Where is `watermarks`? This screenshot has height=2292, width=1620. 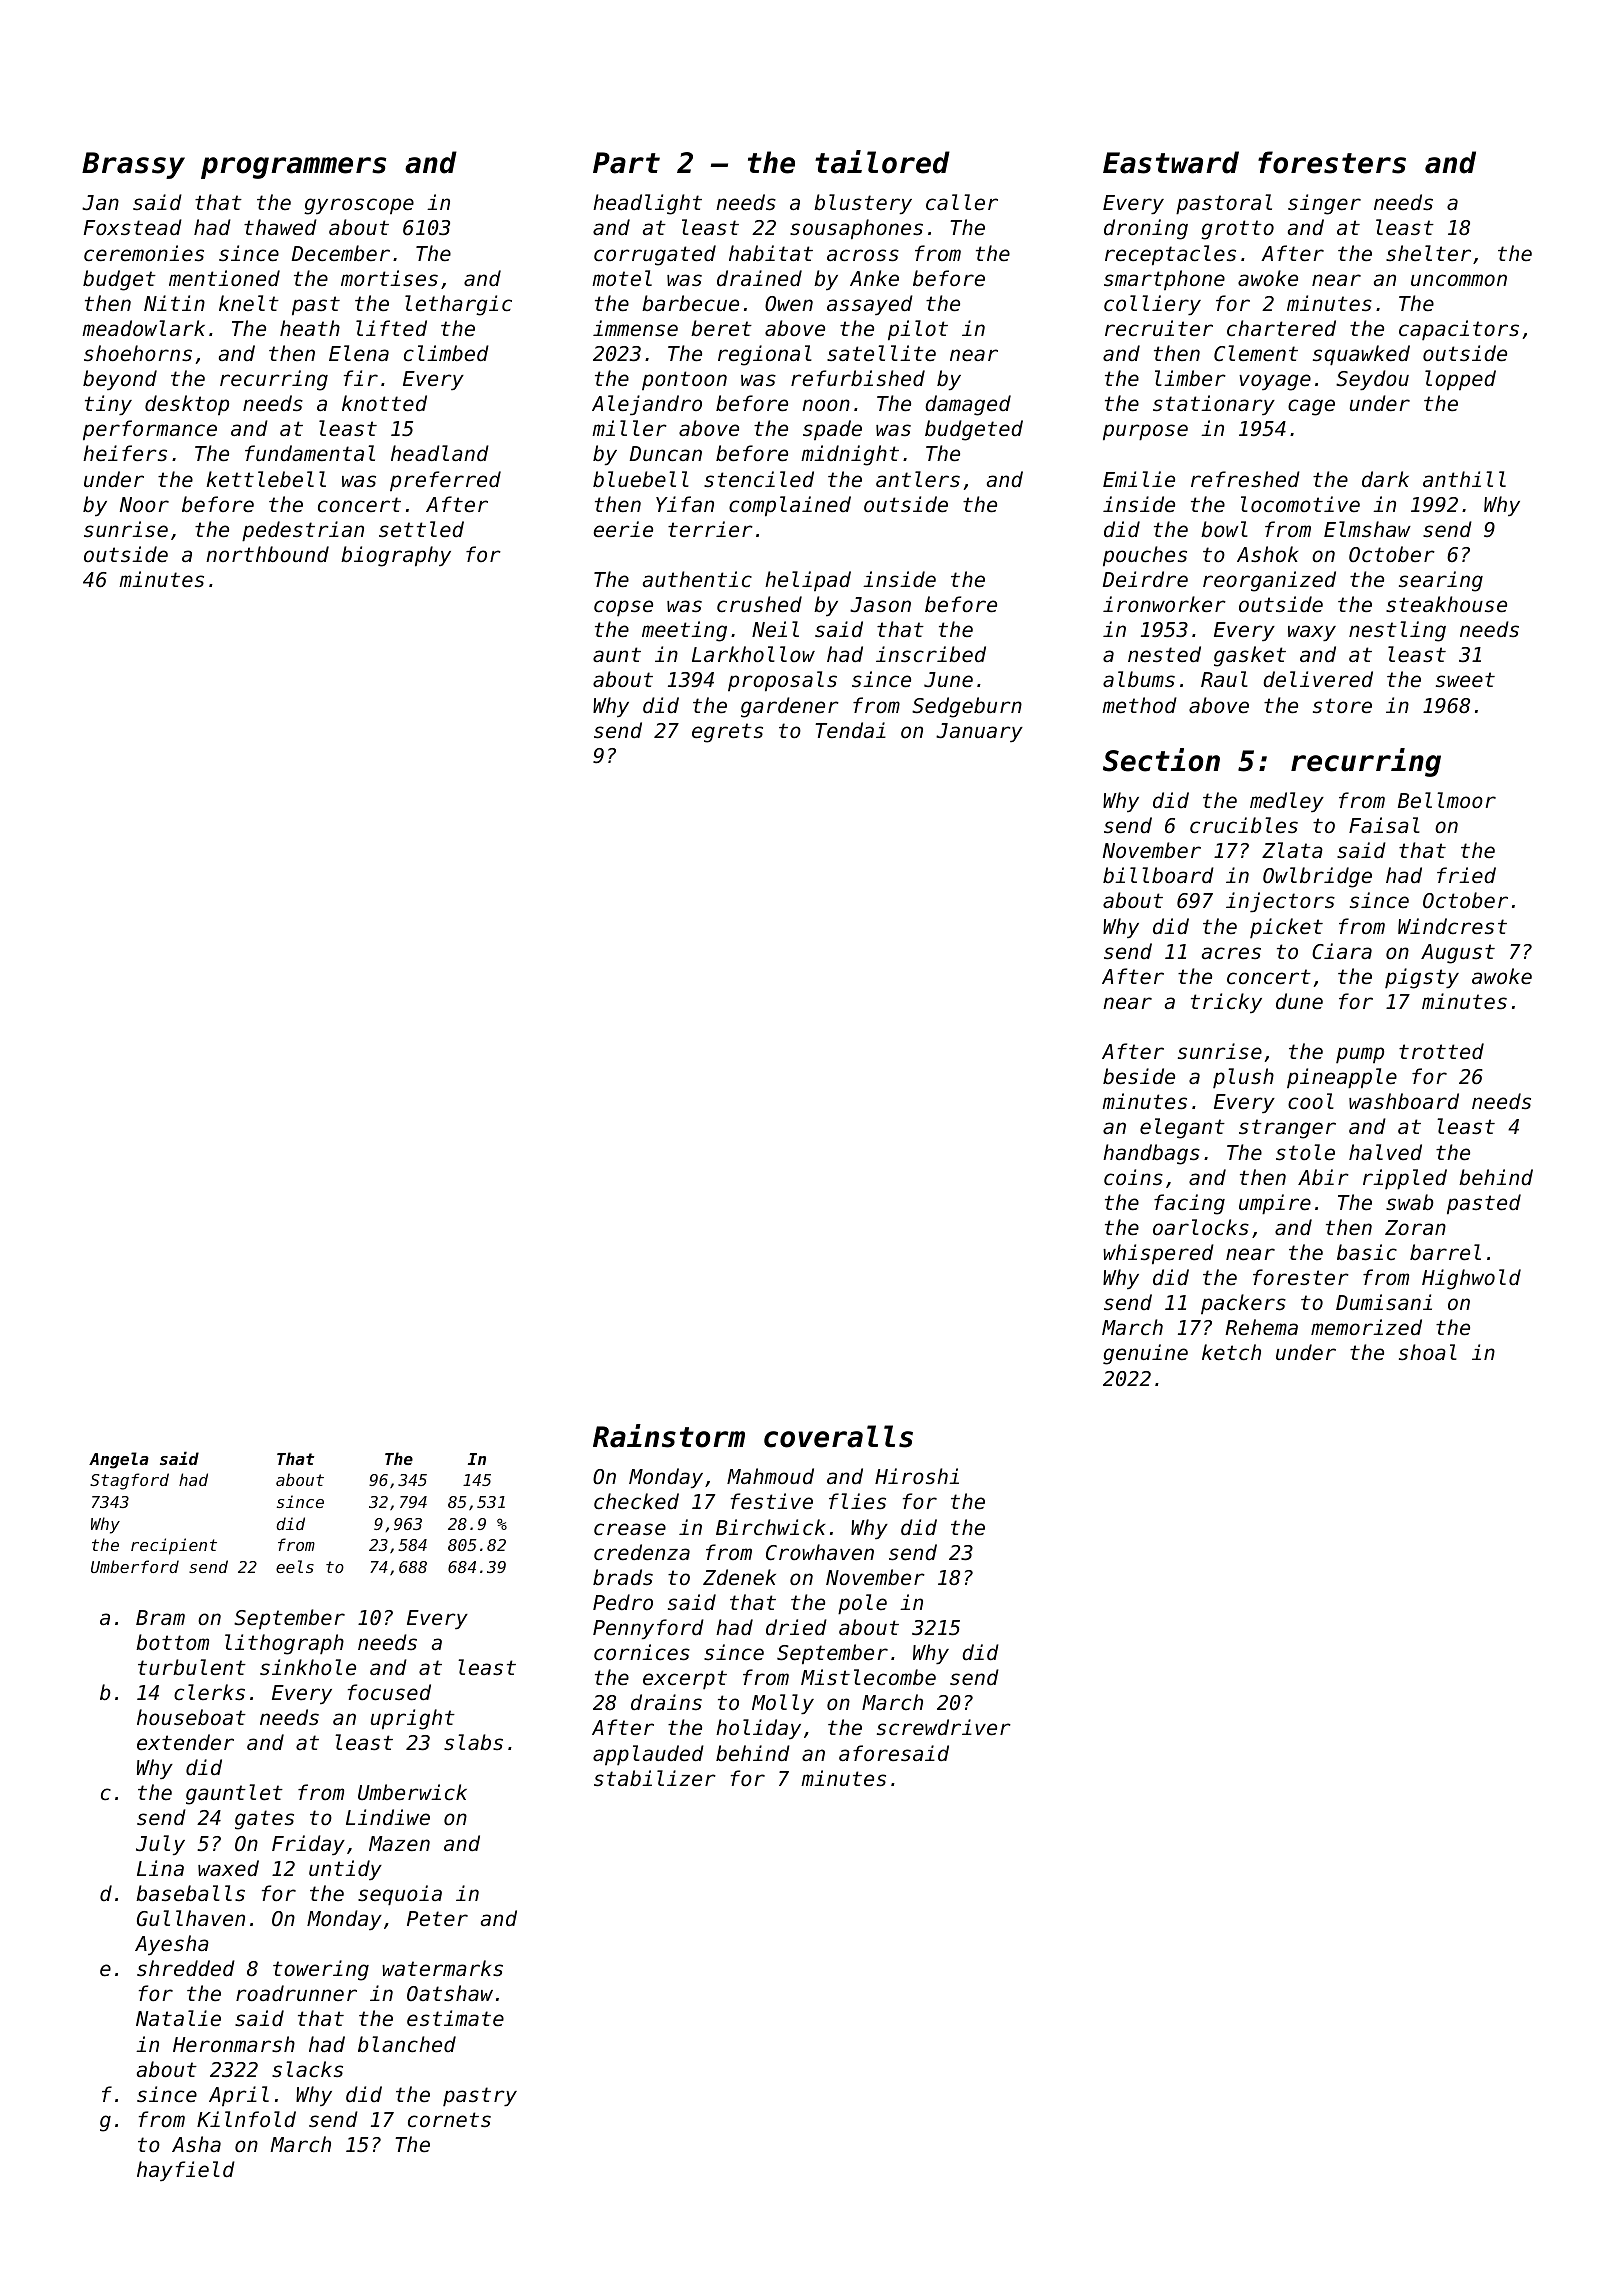
watermarks is located at coordinates (442, 1968).
